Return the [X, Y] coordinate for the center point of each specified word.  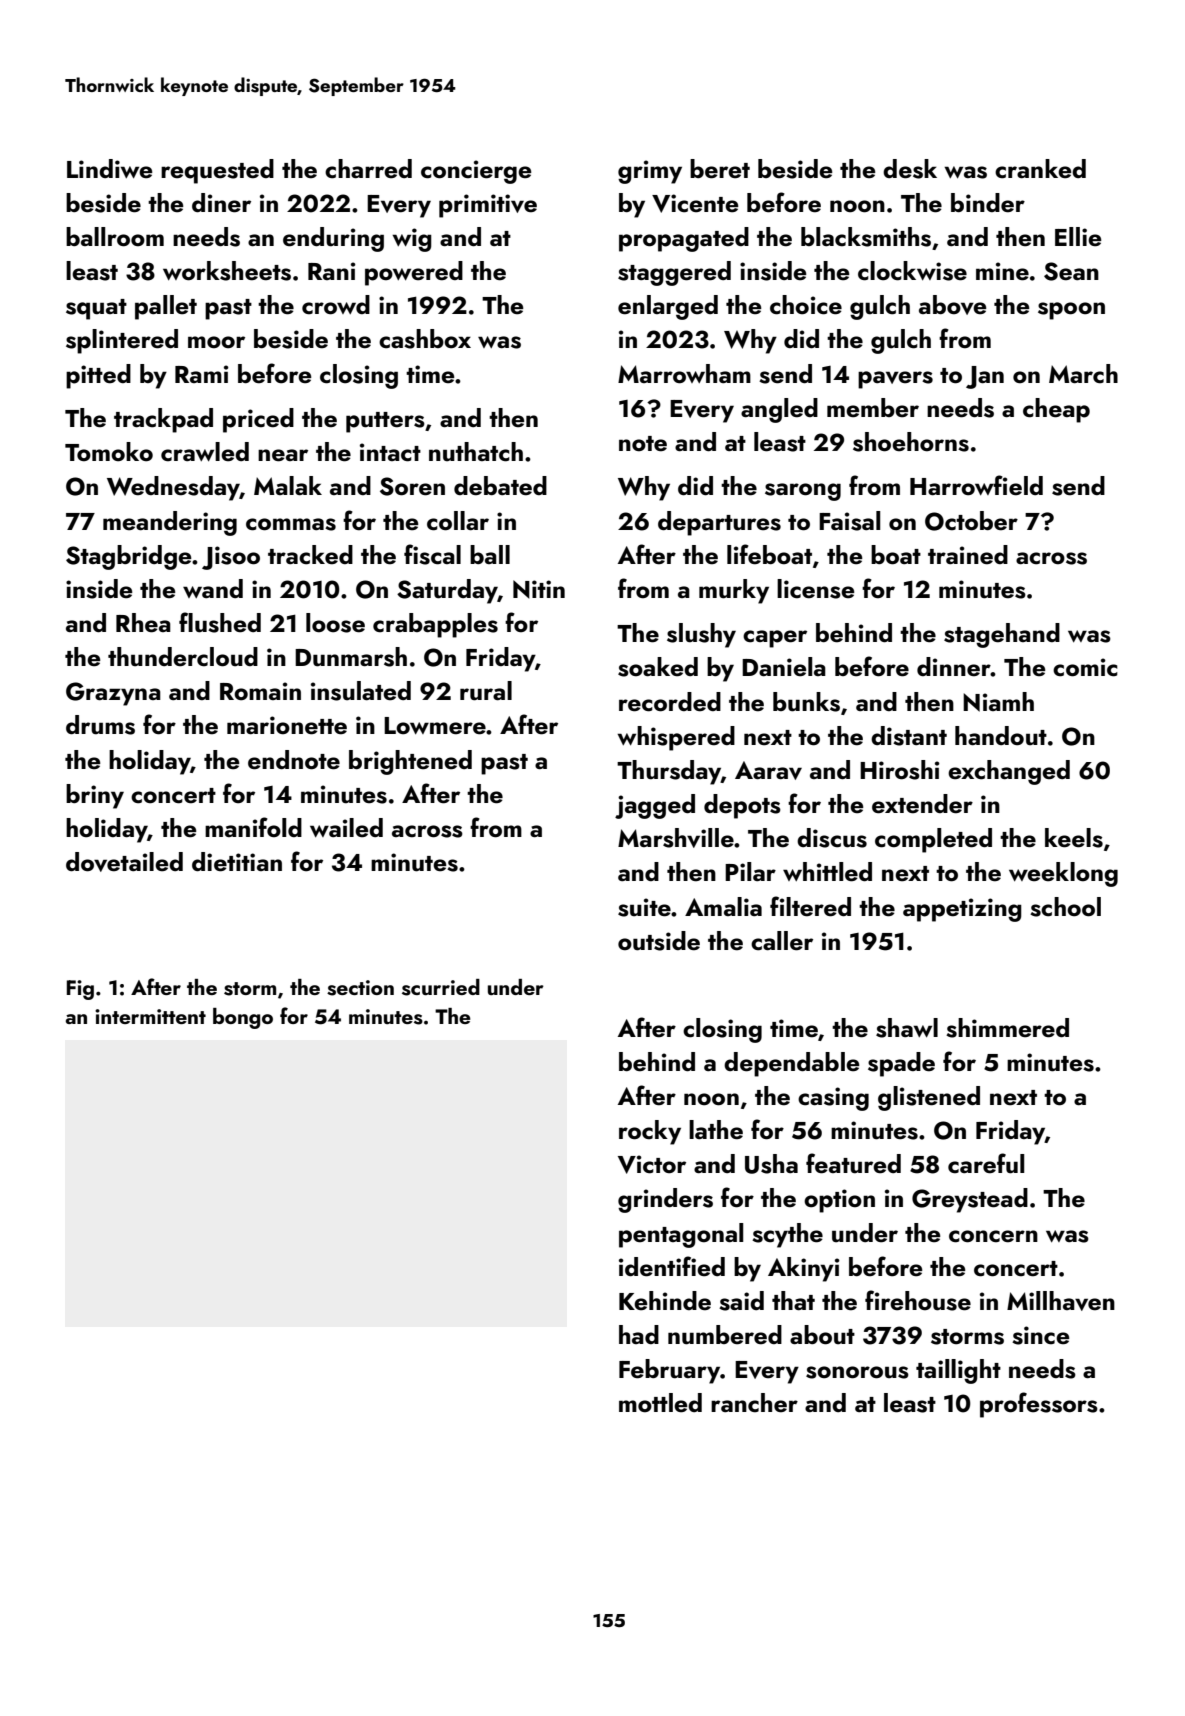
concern [993, 1236]
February [669, 1371]
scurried [441, 987]
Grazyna [113, 694]
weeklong [1063, 874]
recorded [670, 702]
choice [806, 305]
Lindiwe [110, 169]
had [639, 1334]
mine [1002, 271]
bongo [243, 1018]
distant [909, 736]
